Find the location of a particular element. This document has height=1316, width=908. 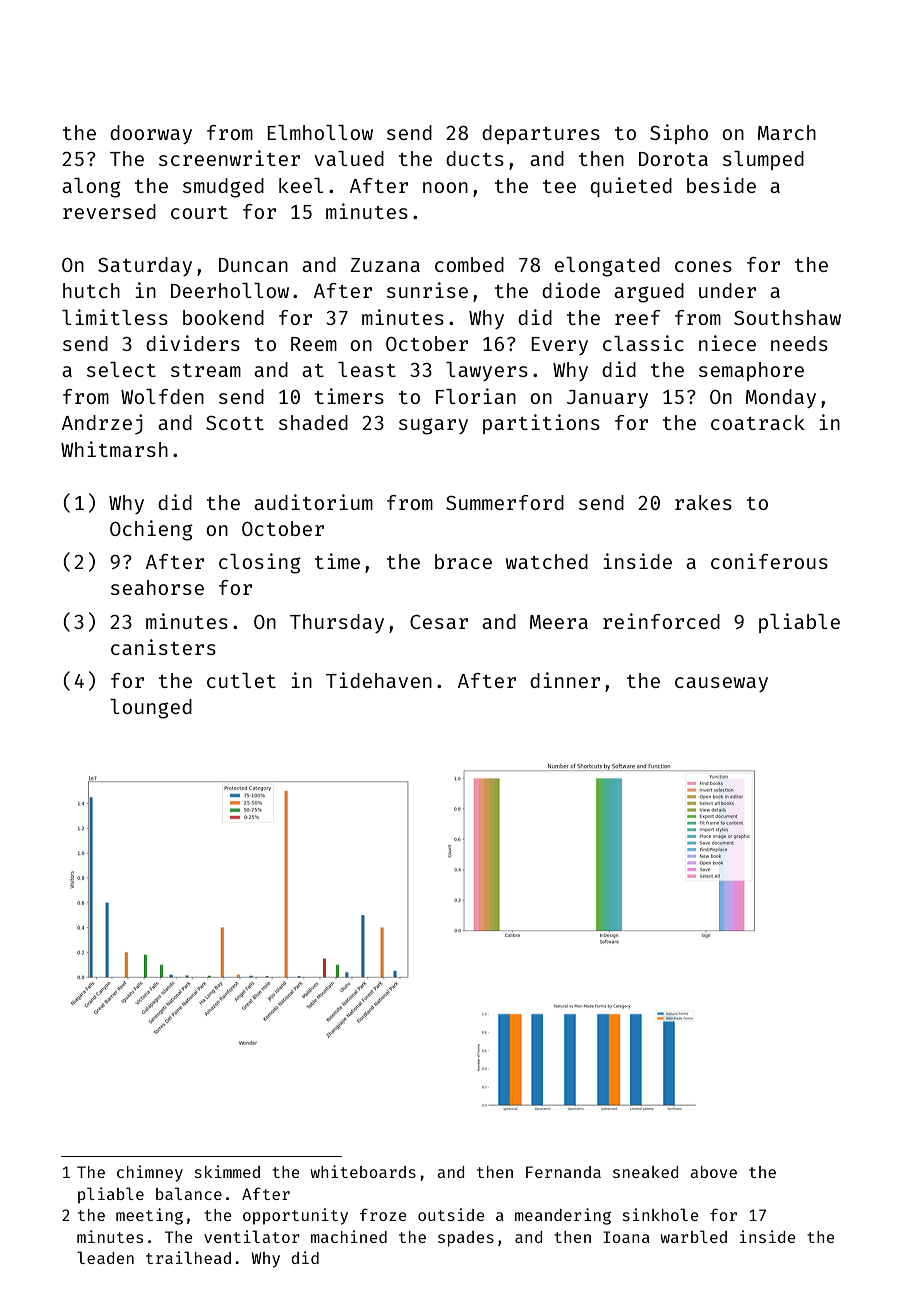

lounged is located at coordinates (151, 709).
